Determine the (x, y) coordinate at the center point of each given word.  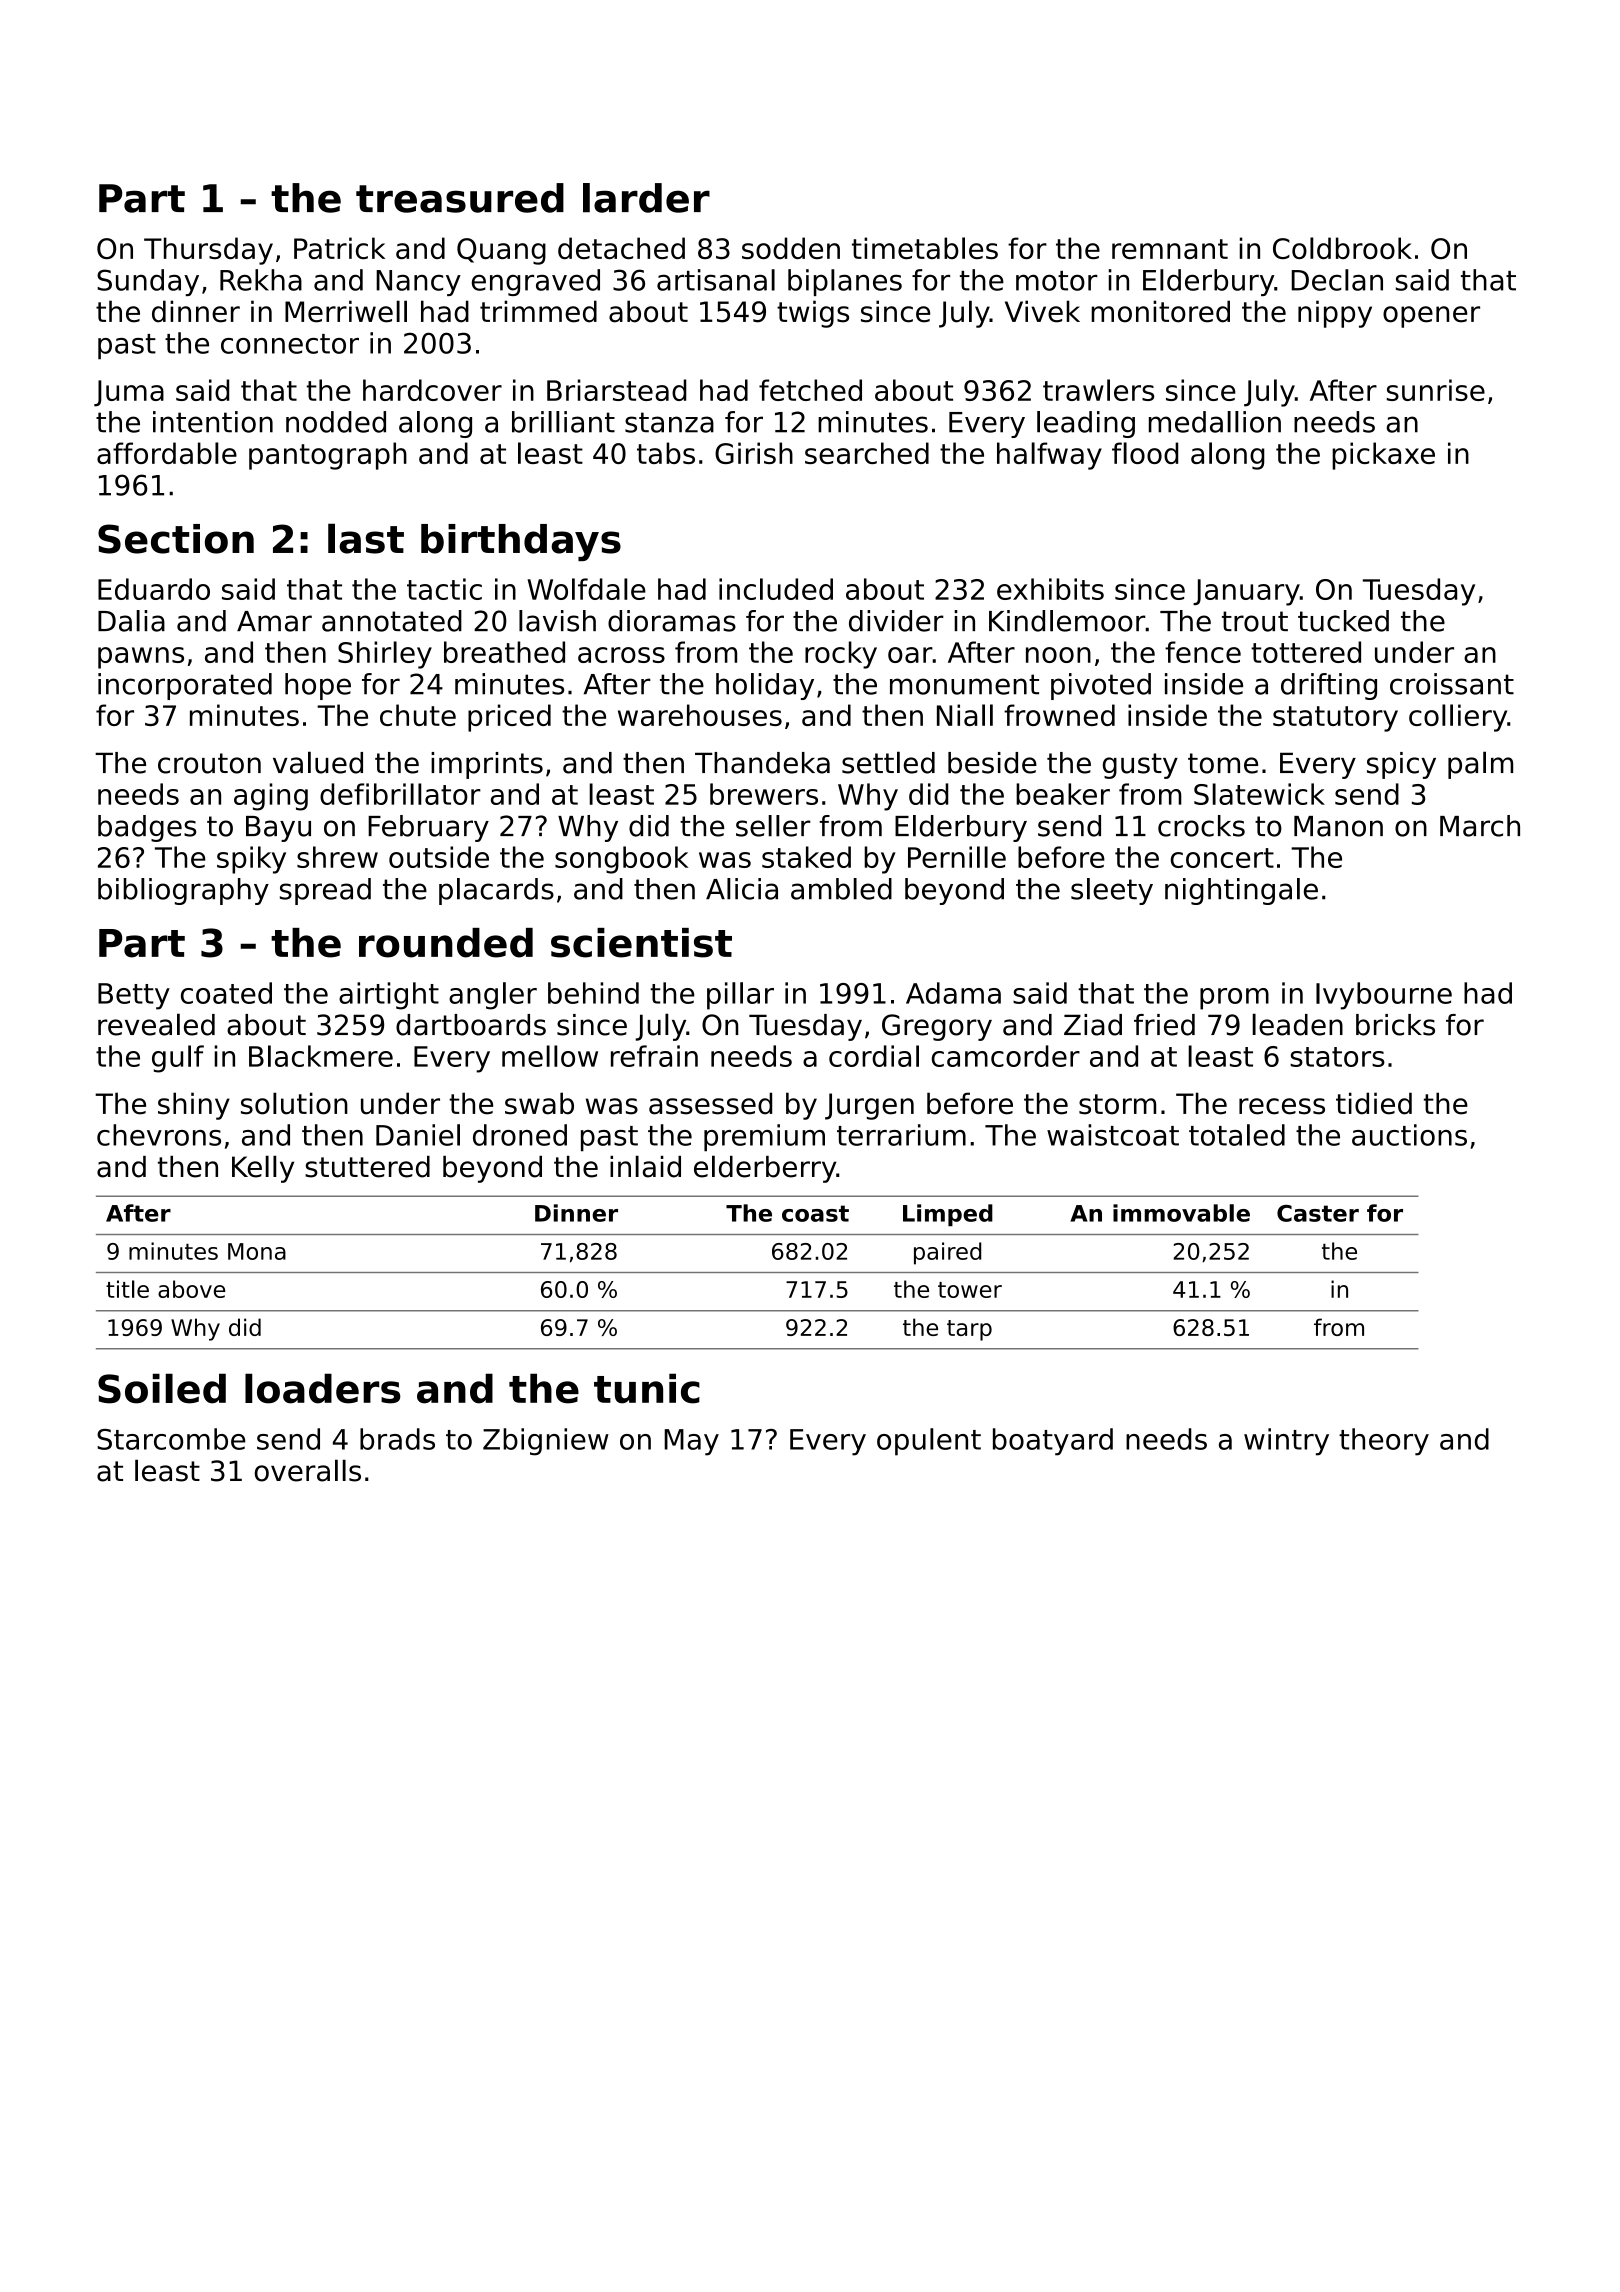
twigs (813, 314)
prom (1234, 999)
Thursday (208, 251)
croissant (1452, 684)
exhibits (1050, 589)
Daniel (418, 1135)
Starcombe (171, 1439)
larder (646, 198)
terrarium (901, 1135)
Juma (129, 393)
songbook (621, 860)
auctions (1409, 1135)
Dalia (131, 621)
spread (325, 891)
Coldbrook (1342, 248)
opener (1431, 317)
